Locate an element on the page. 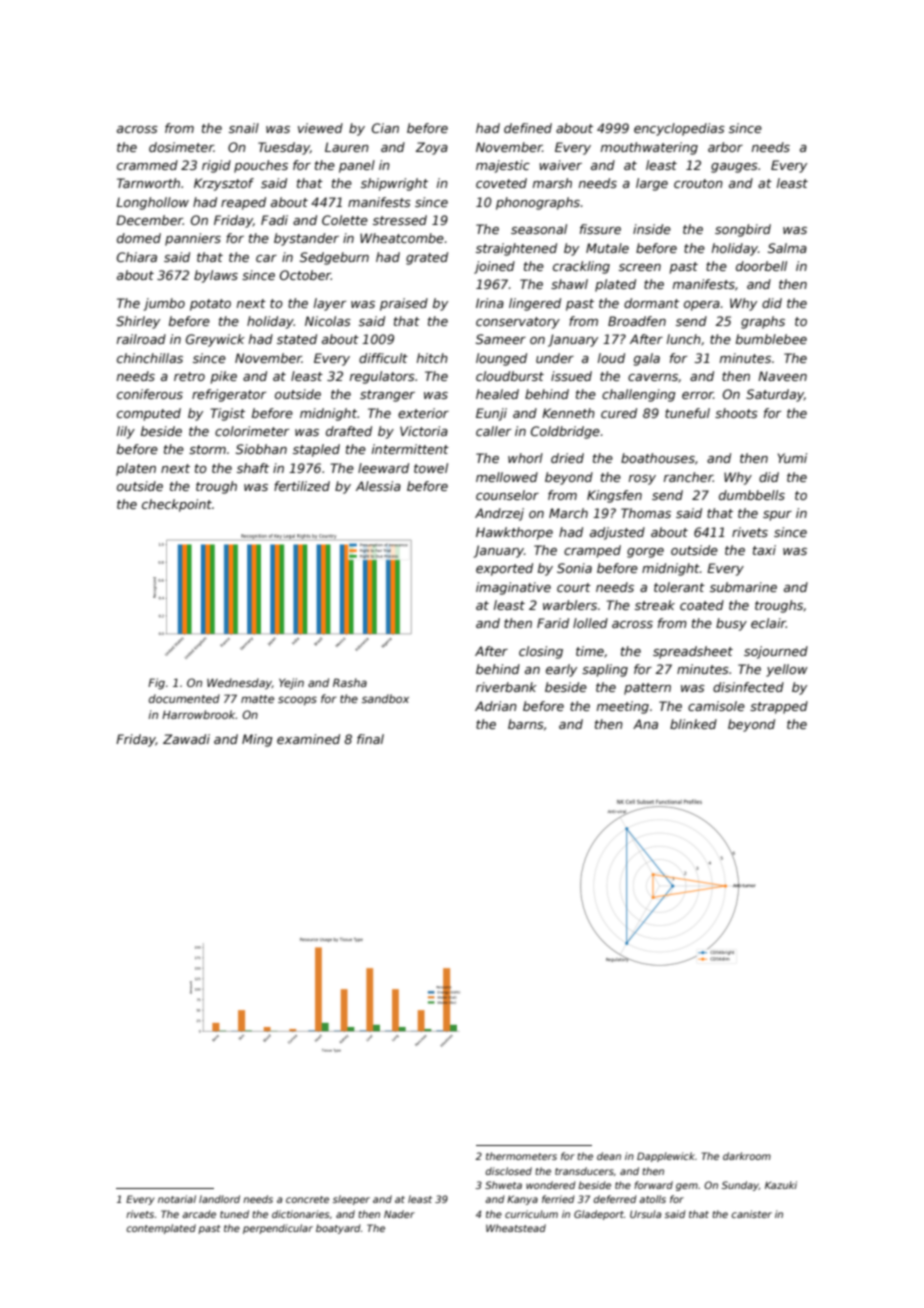  praised is located at coordinates (404, 304).
